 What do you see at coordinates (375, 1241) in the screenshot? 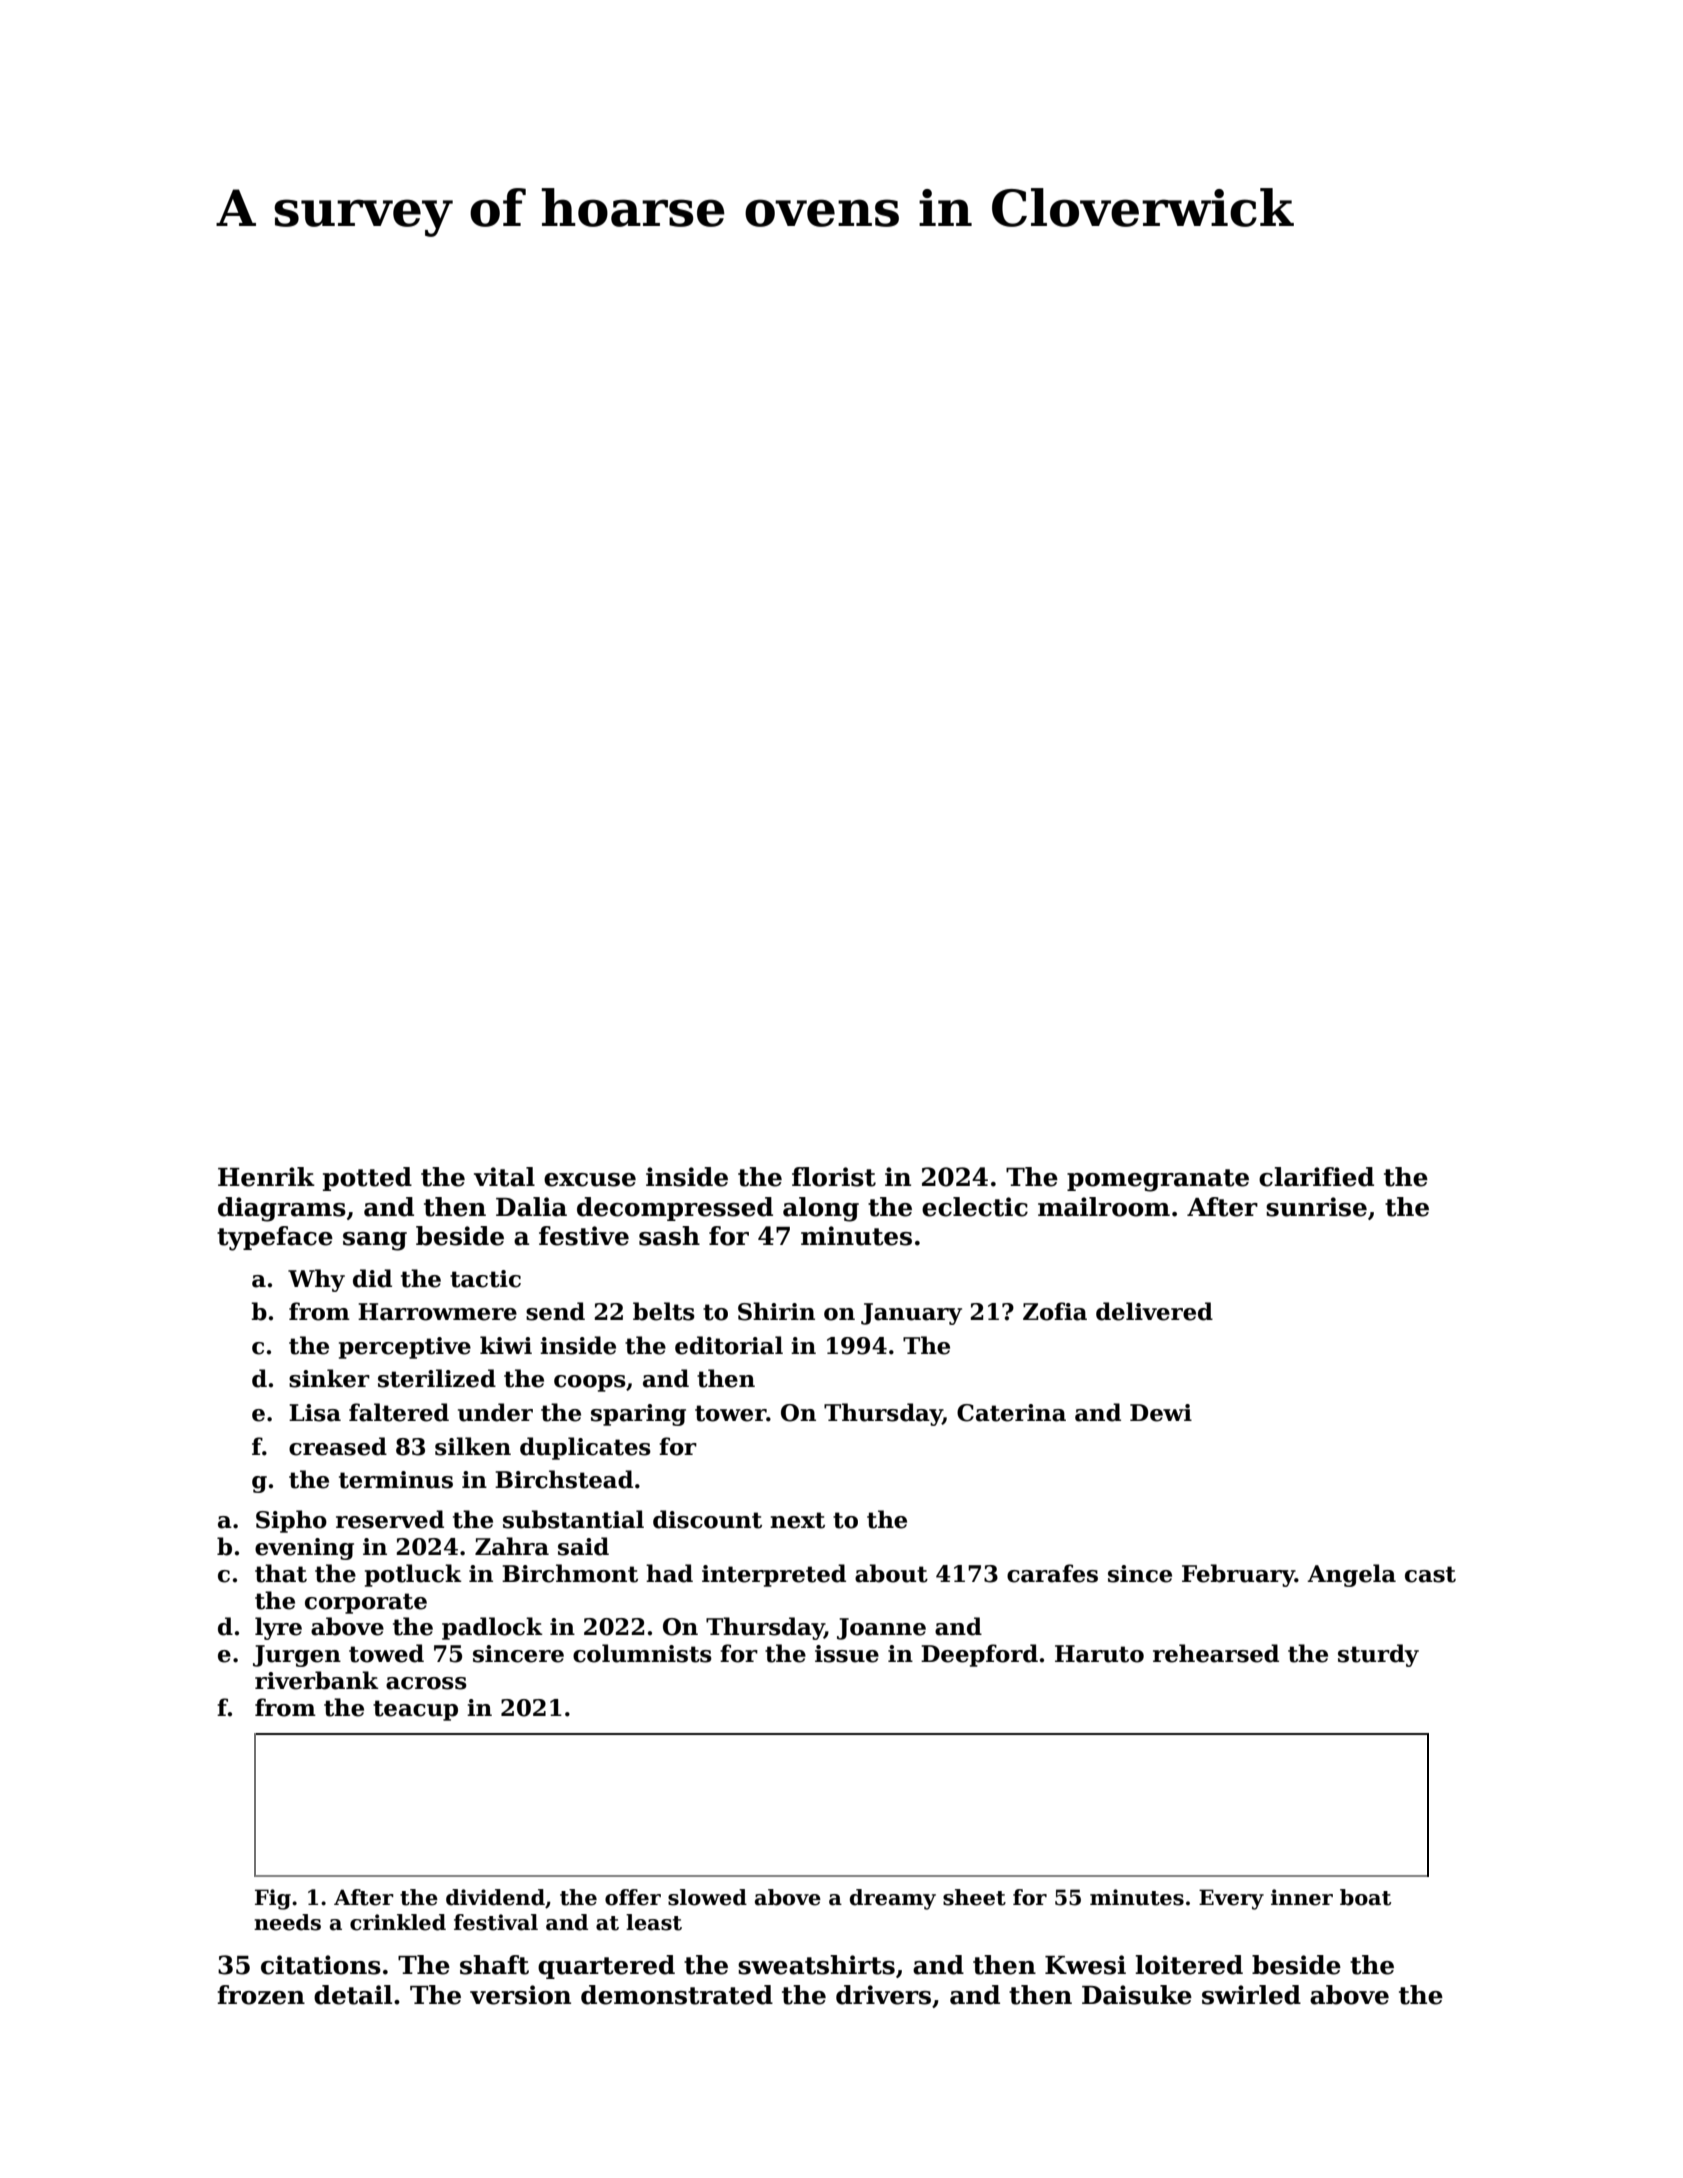
I see `sang` at bounding box center [375, 1241].
